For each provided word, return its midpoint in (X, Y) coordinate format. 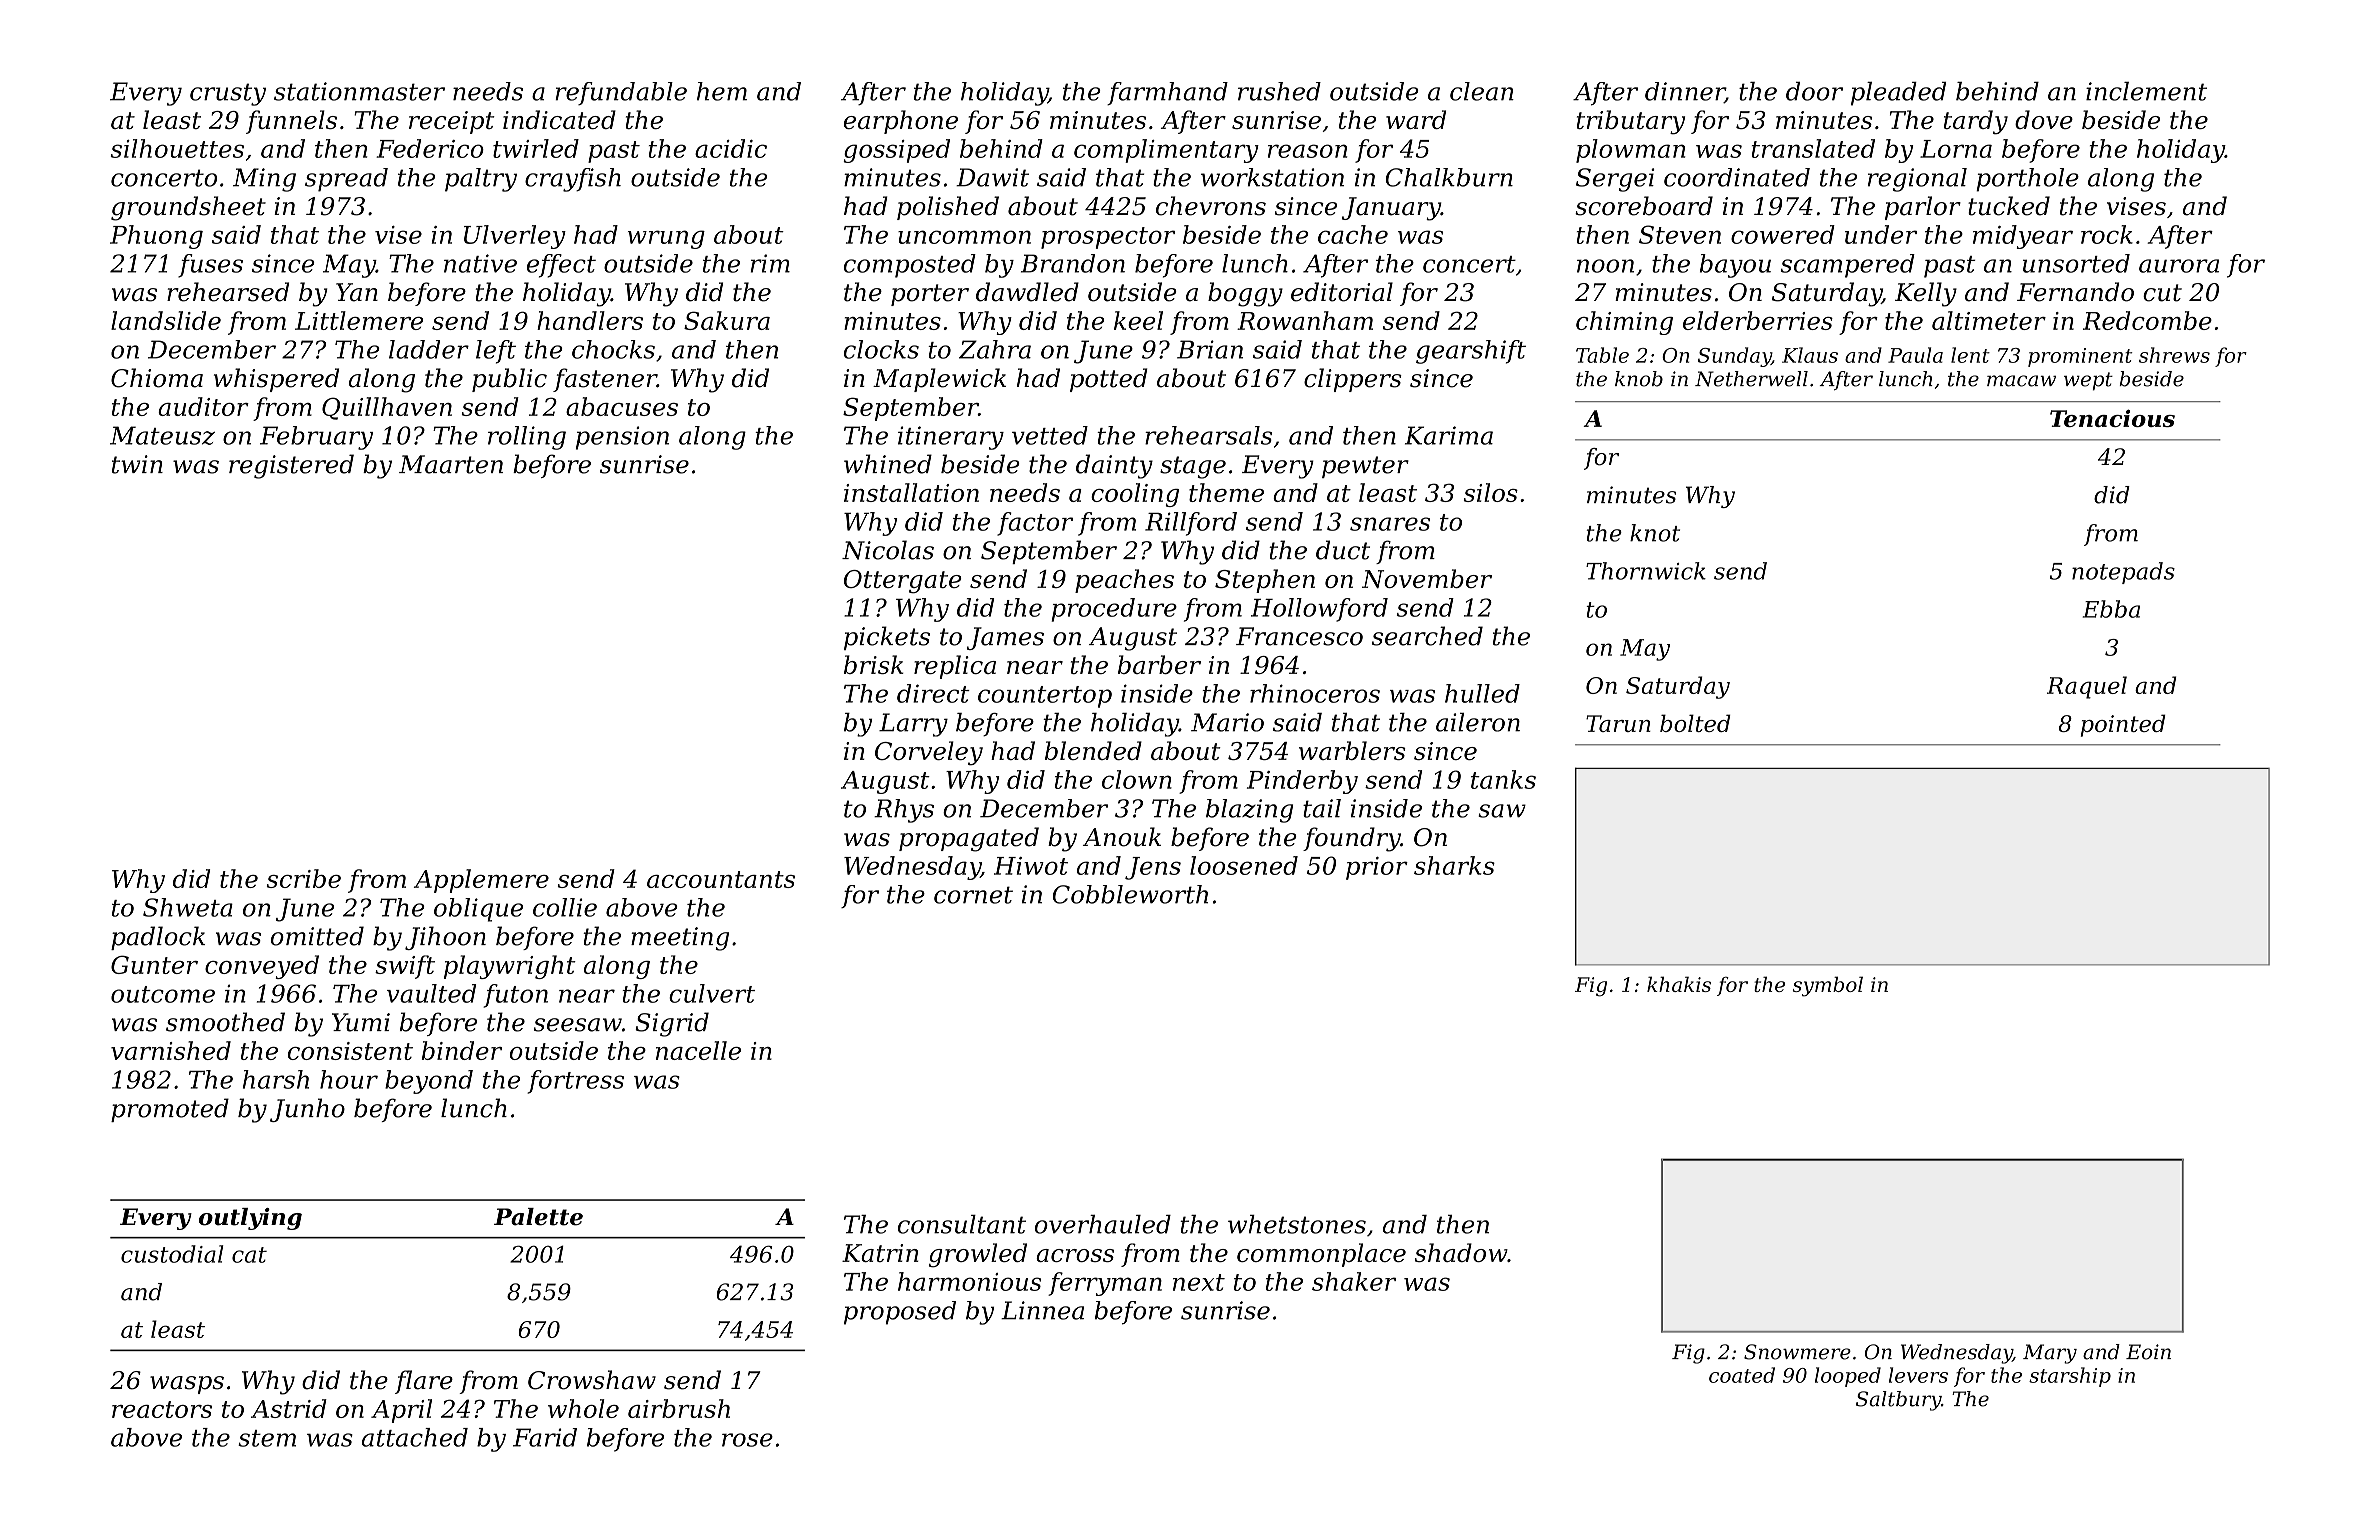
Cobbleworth (1130, 894)
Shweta (188, 907)
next (1199, 1282)
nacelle (698, 1050)
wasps (187, 1385)
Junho (307, 1110)
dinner (1685, 92)
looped (1848, 1377)
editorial (1342, 292)
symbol (1828, 986)
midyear (2023, 237)
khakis (1679, 984)
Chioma (157, 378)
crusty (228, 94)
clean (1482, 91)
